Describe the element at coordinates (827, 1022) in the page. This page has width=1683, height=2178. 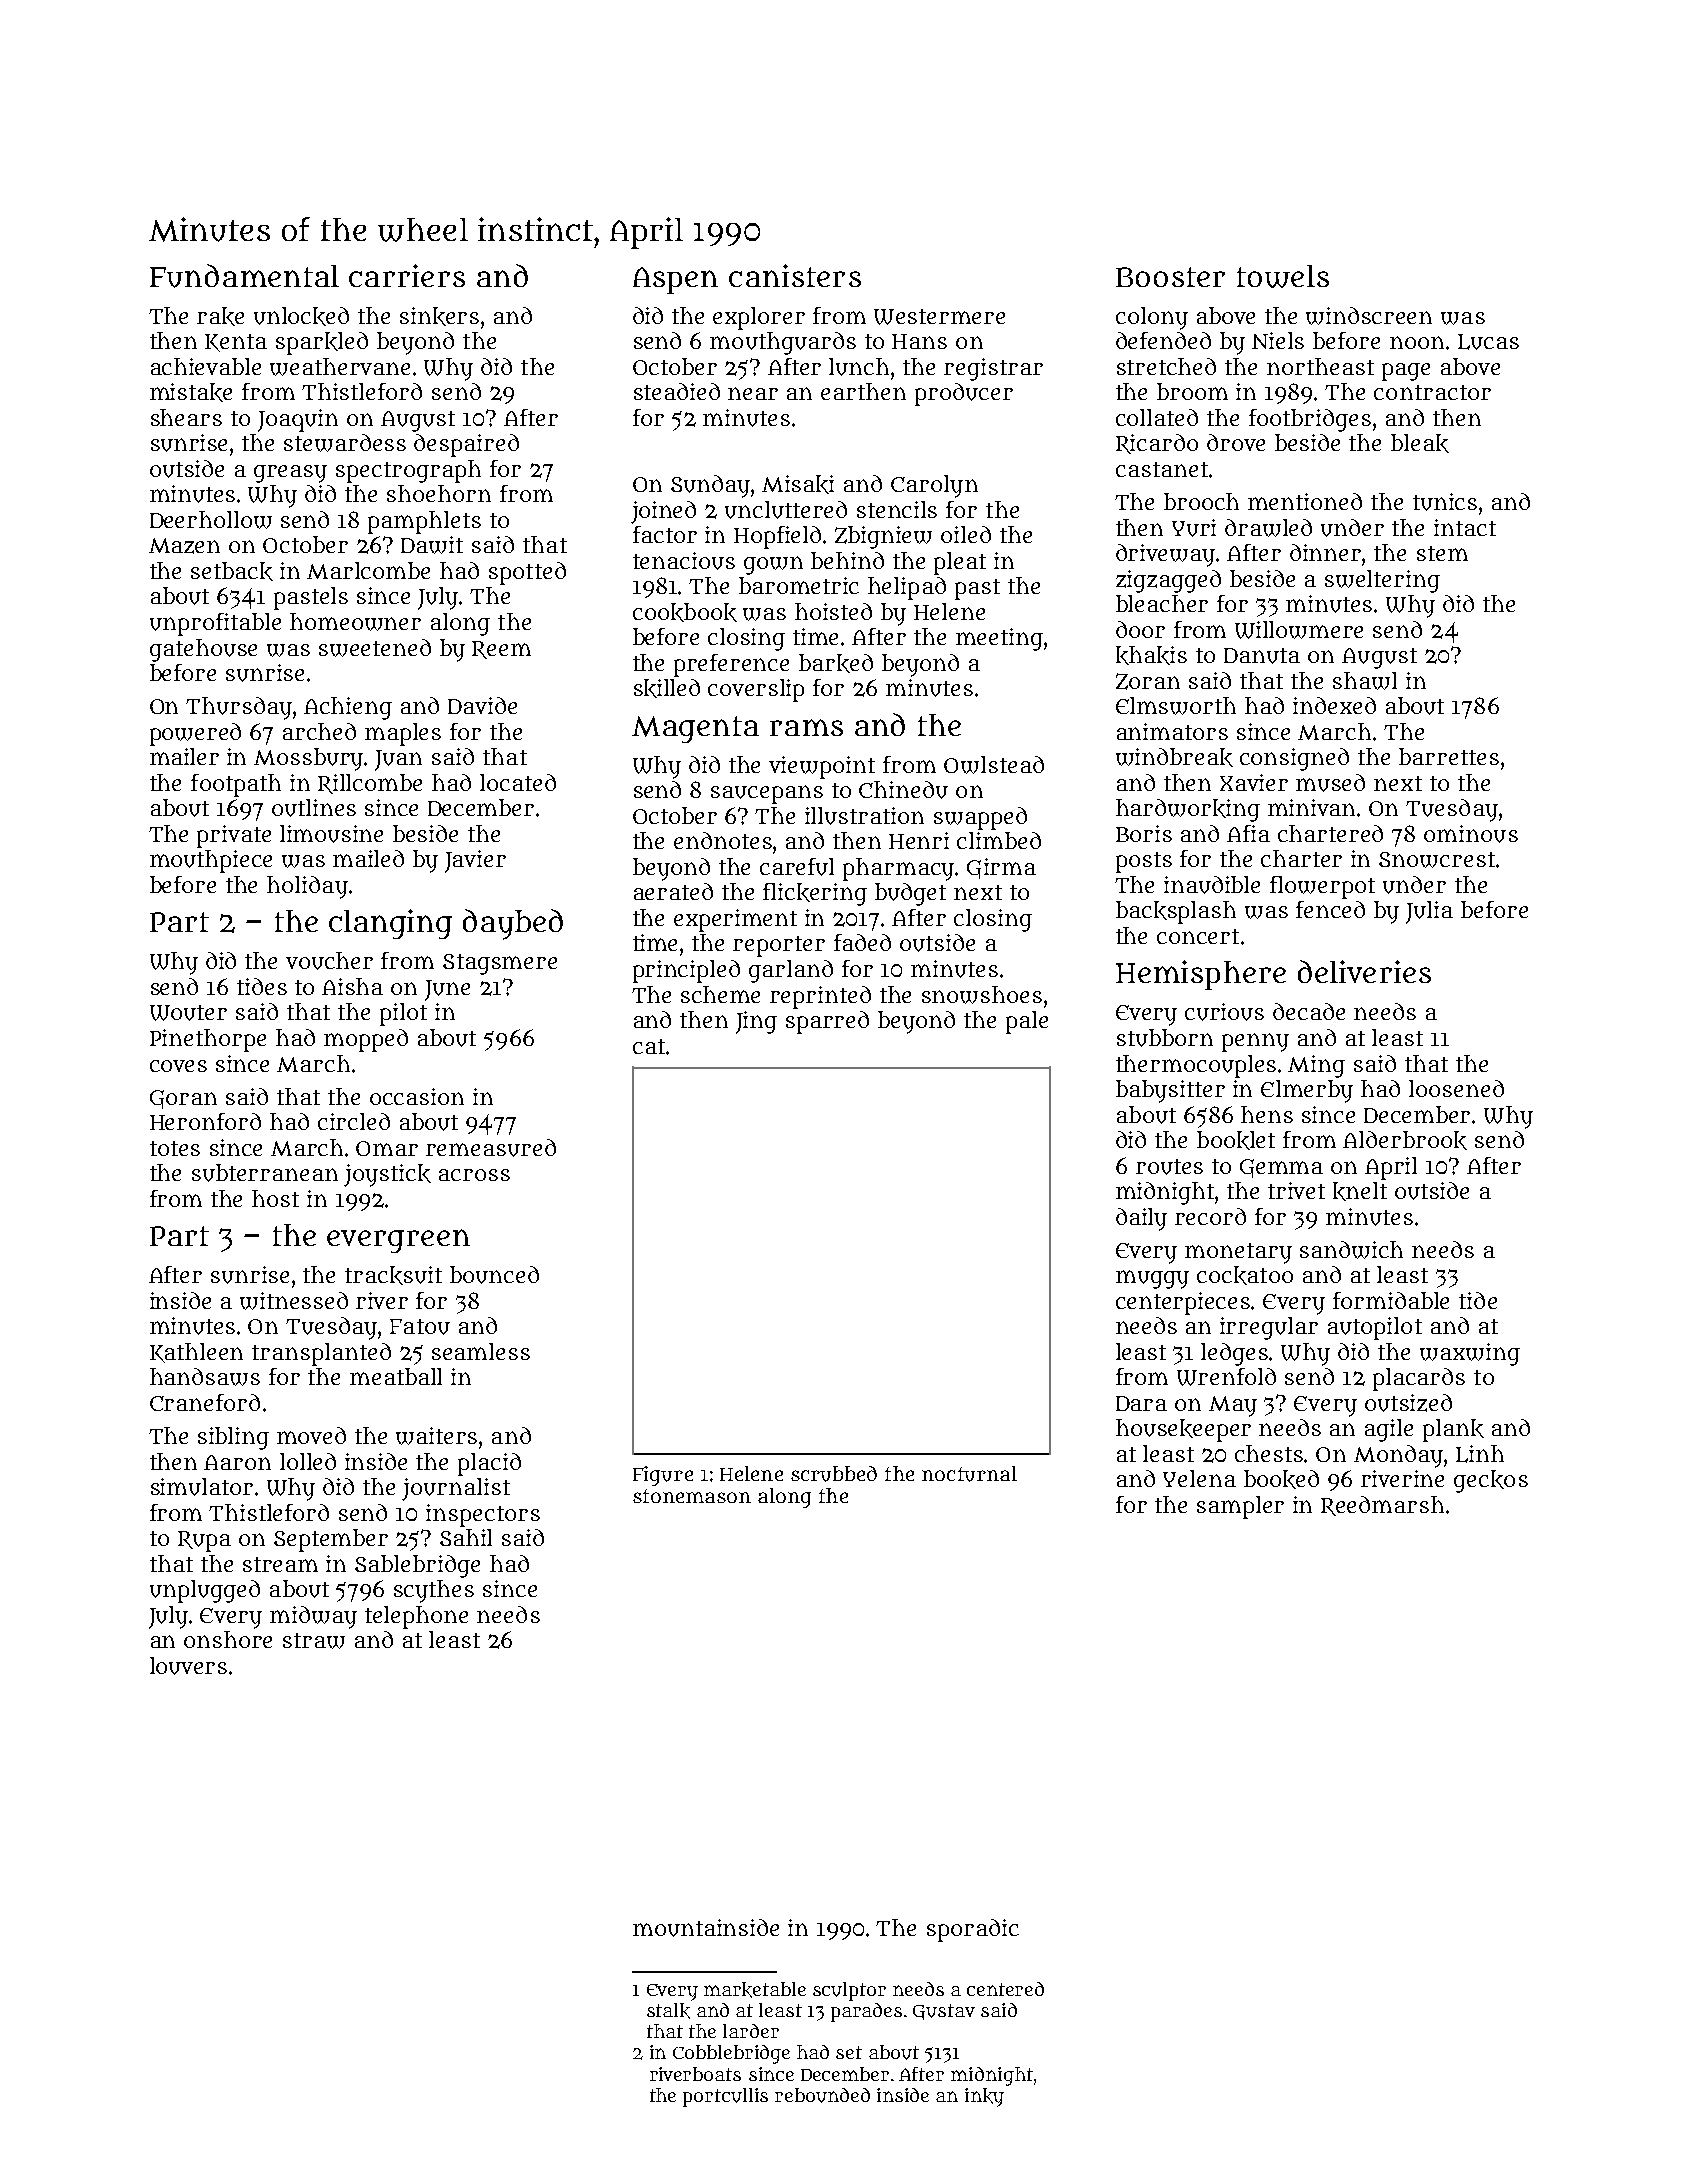
I see `sparred` at that location.
